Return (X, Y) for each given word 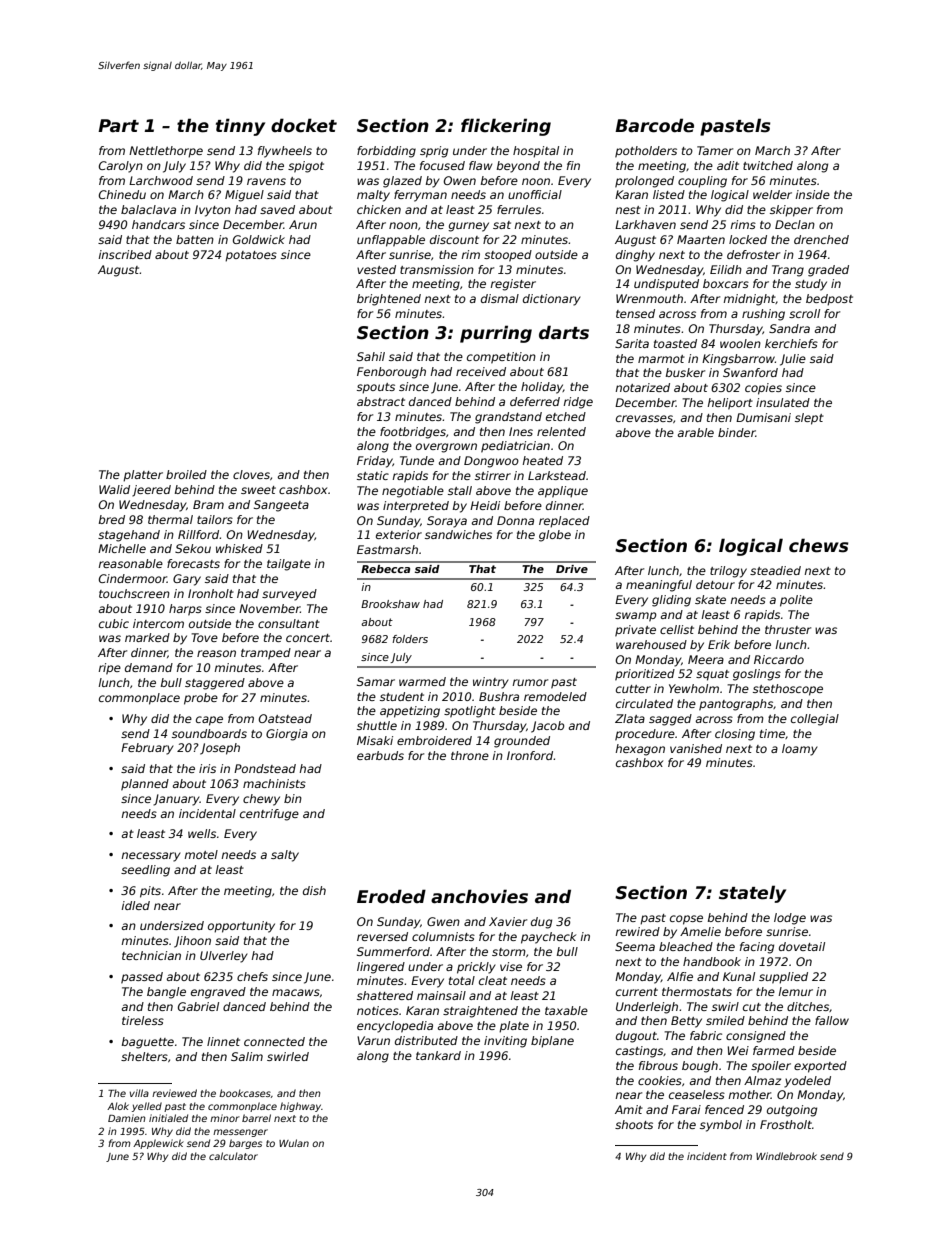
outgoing (792, 1111)
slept (809, 419)
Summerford (393, 951)
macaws (296, 992)
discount (454, 239)
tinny (240, 127)
